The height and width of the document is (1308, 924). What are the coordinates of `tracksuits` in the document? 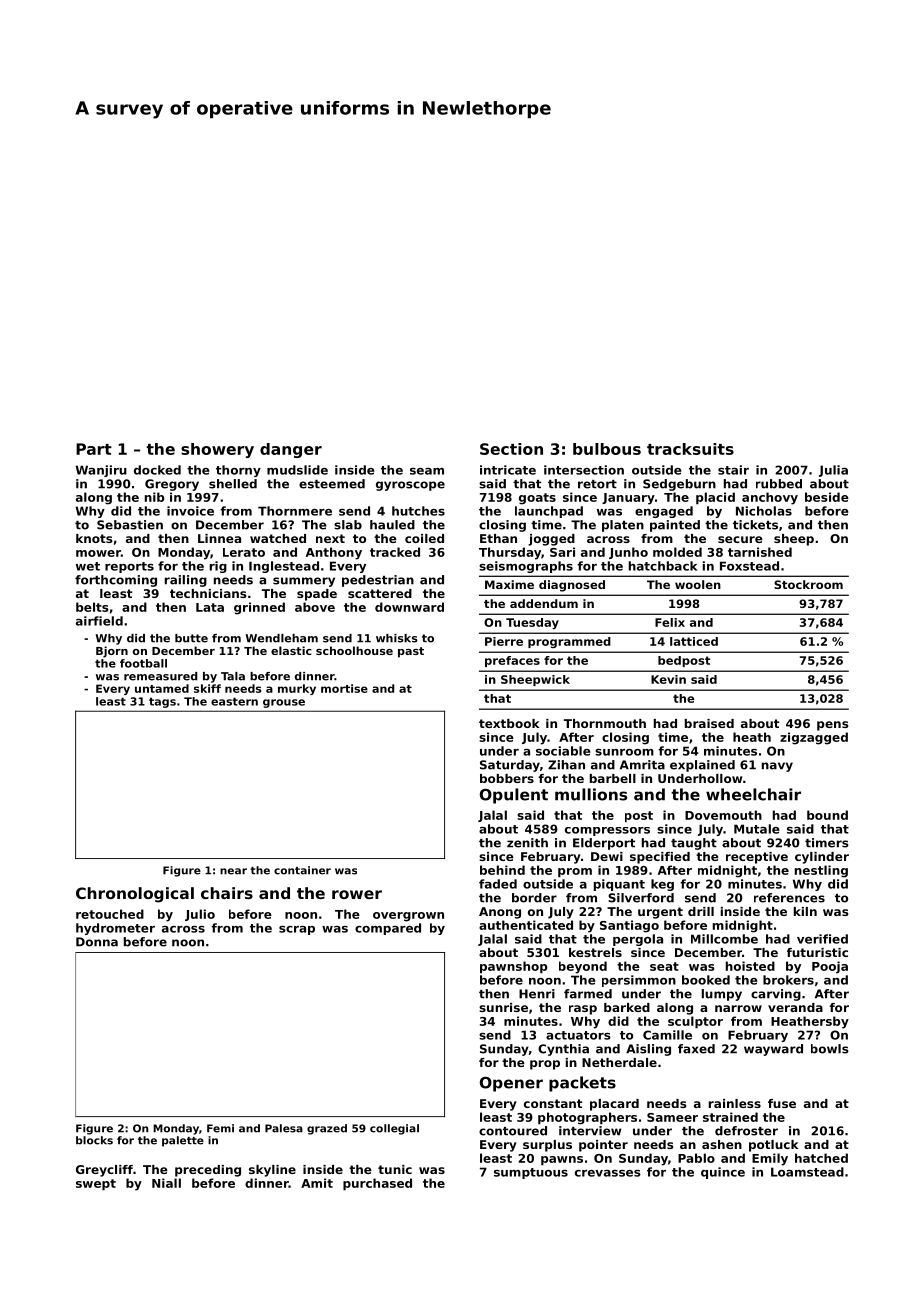 It's located at (690, 449).
